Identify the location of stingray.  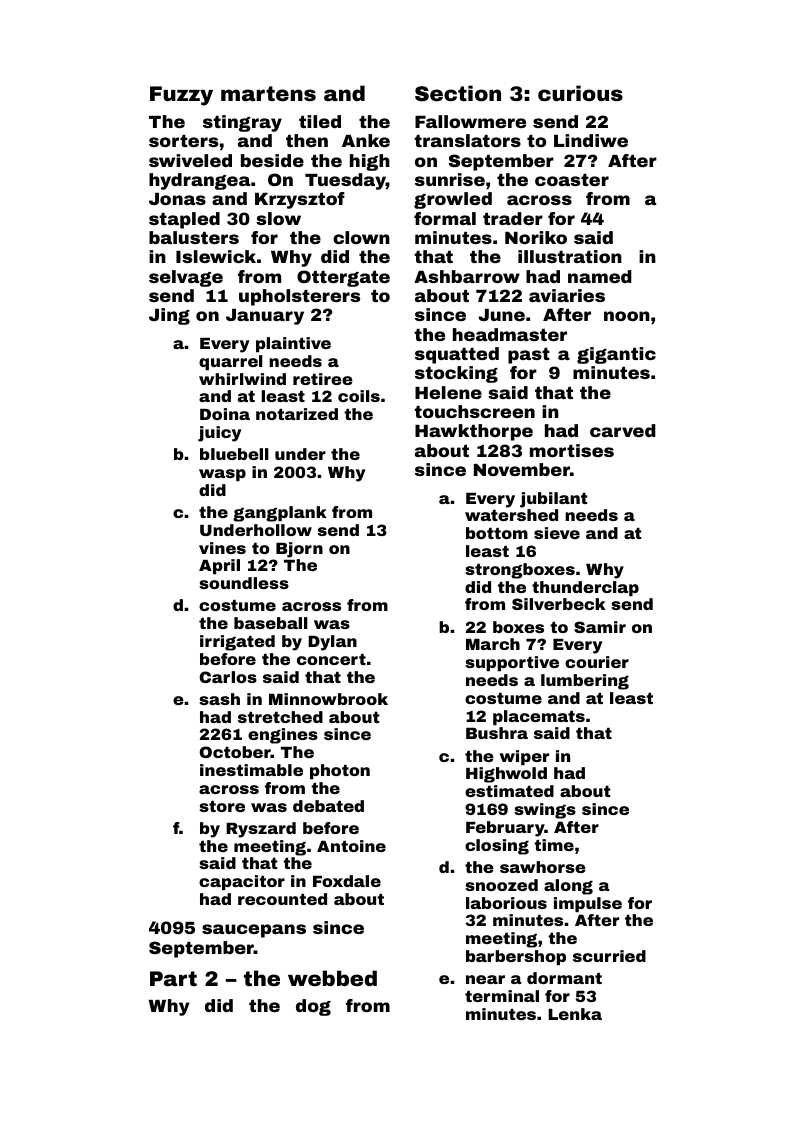
(242, 123).
